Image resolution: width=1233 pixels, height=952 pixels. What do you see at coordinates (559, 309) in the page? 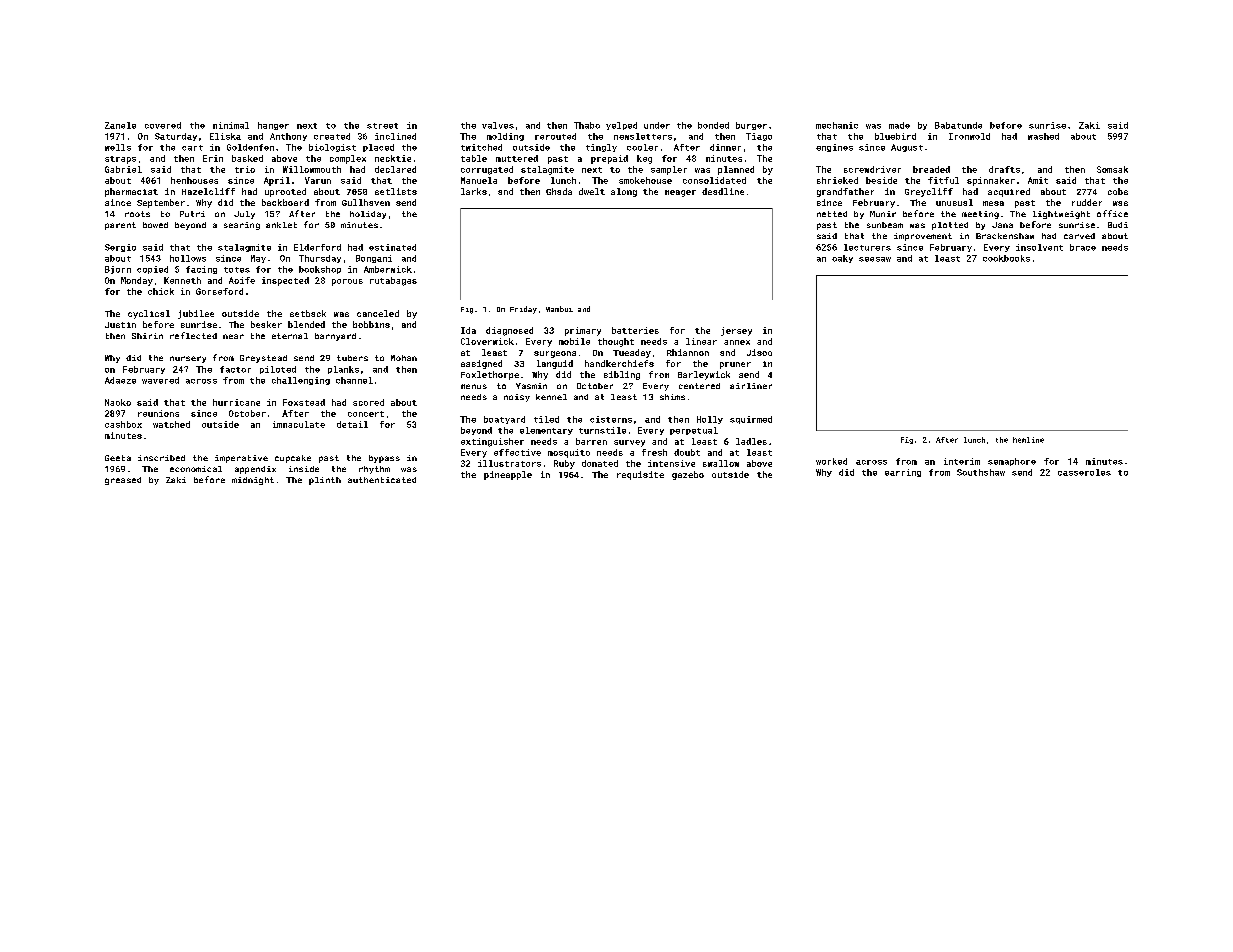
I see `Wambui` at bounding box center [559, 309].
